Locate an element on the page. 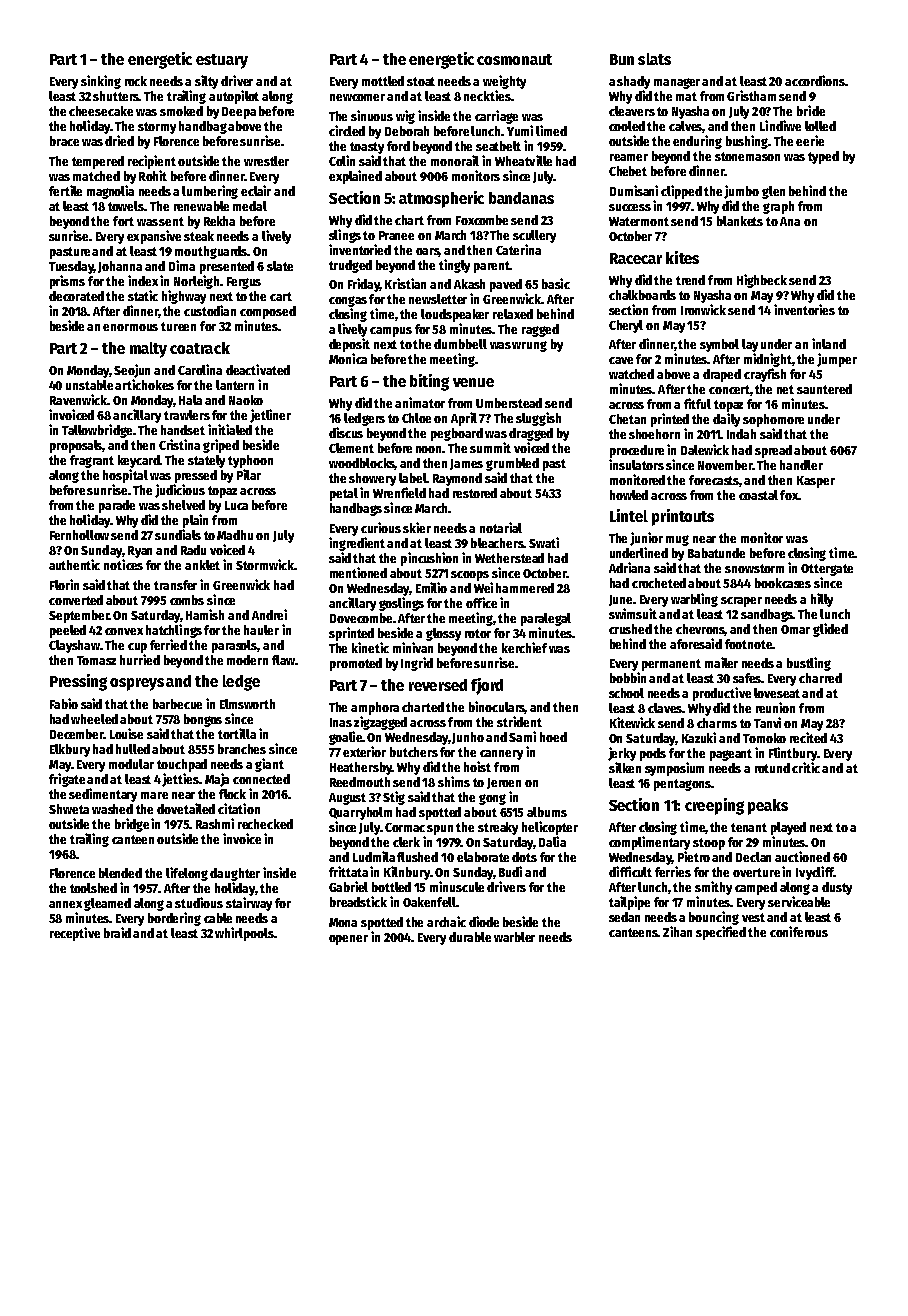 The image size is (908, 1316). grumbled is located at coordinates (512, 464).
